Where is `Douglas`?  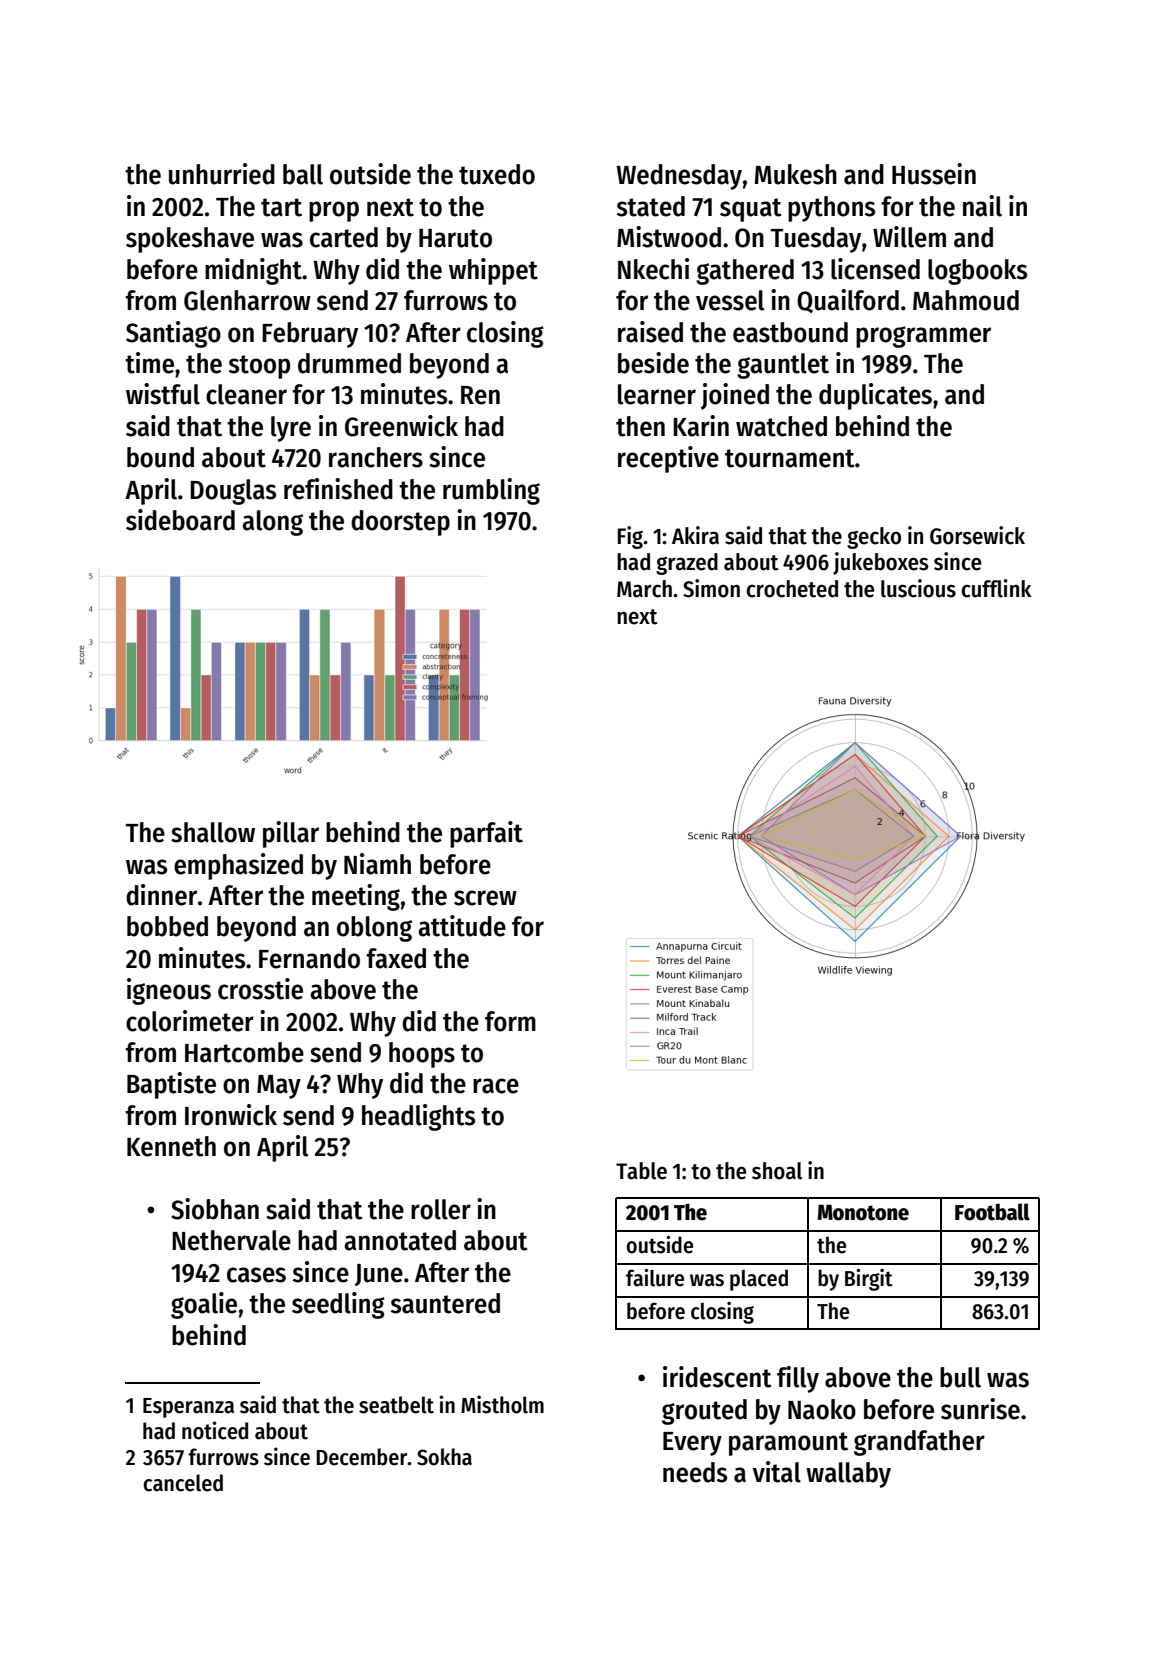 Douglas is located at coordinates (233, 492).
